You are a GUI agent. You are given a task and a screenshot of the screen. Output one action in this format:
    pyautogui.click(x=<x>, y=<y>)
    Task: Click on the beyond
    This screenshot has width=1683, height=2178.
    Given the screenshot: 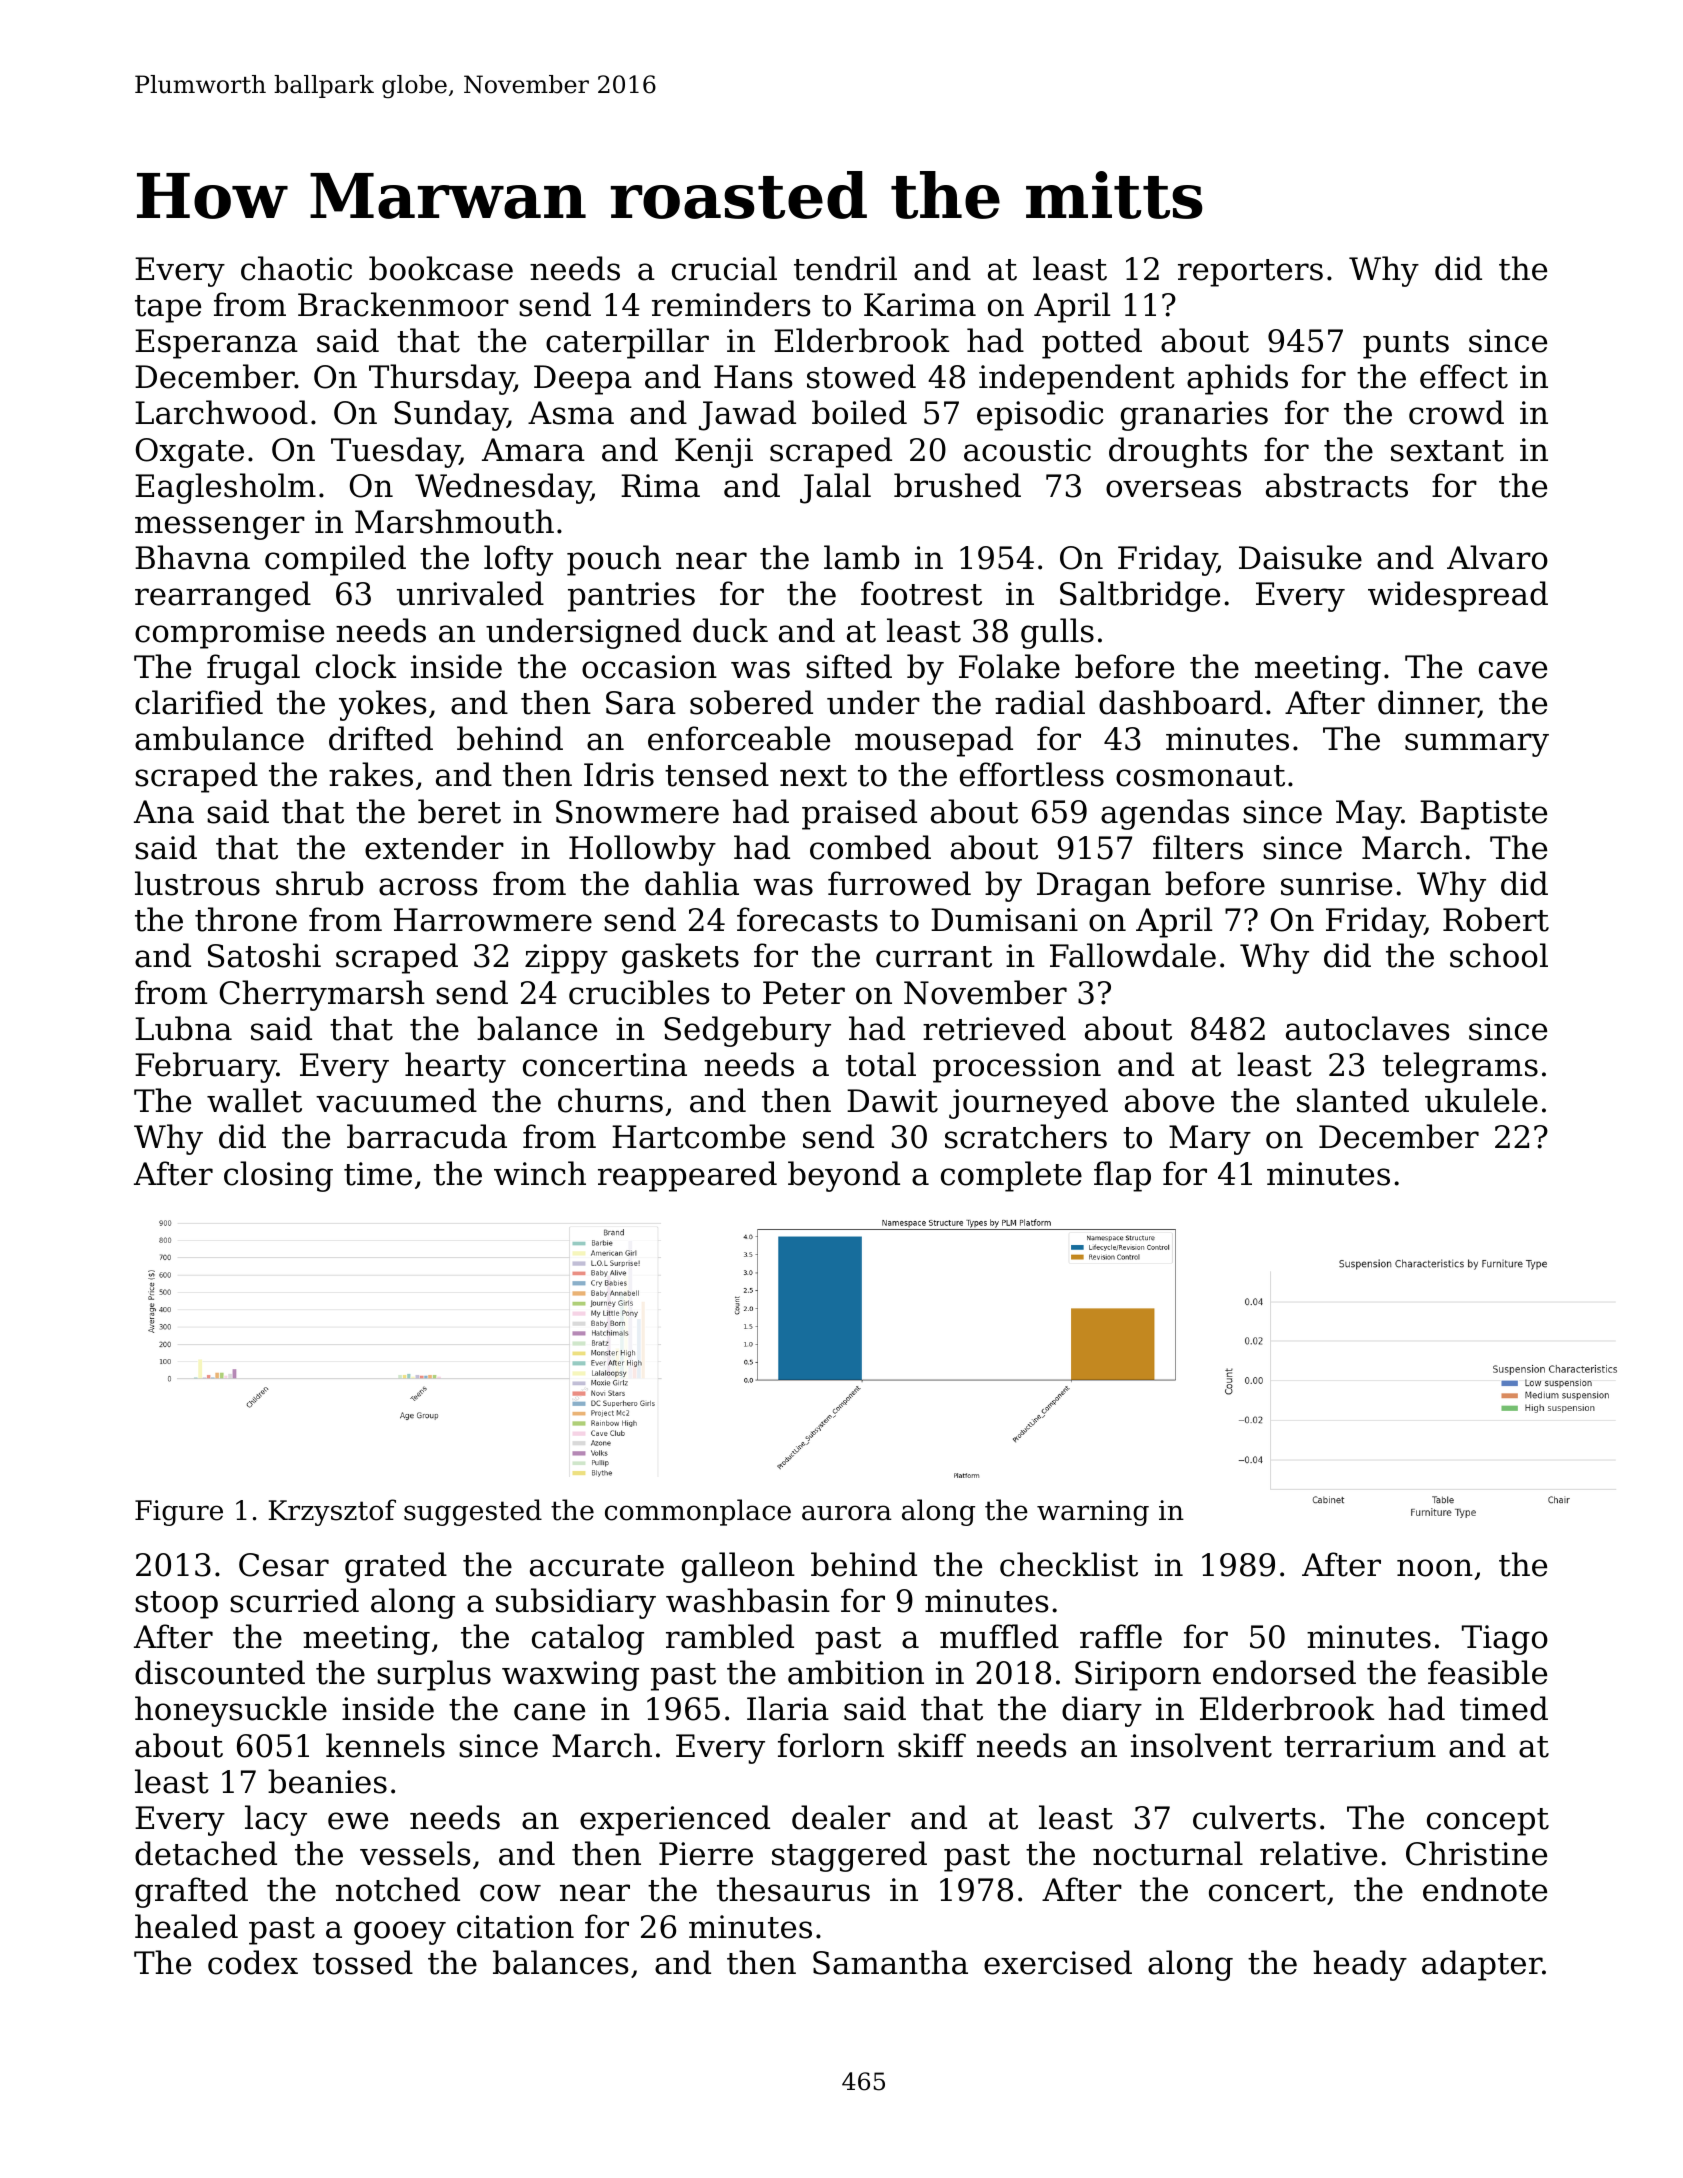 What is the action you would take?
    pyautogui.click(x=844, y=1176)
